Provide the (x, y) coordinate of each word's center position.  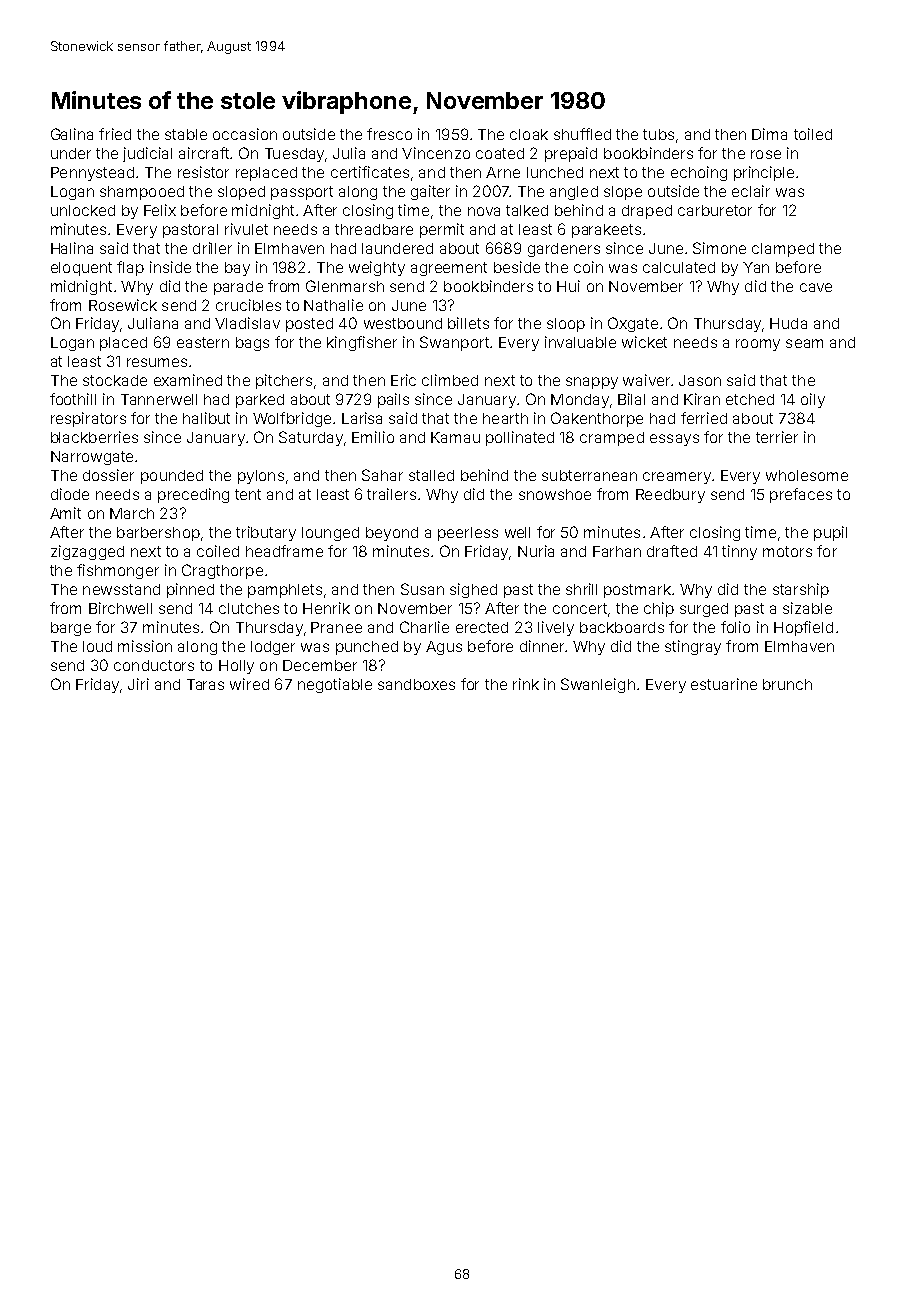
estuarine (724, 684)
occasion (245, 134)
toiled (813, 134)
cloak (529, 134)
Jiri (138, 684)
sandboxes (416, 684)
